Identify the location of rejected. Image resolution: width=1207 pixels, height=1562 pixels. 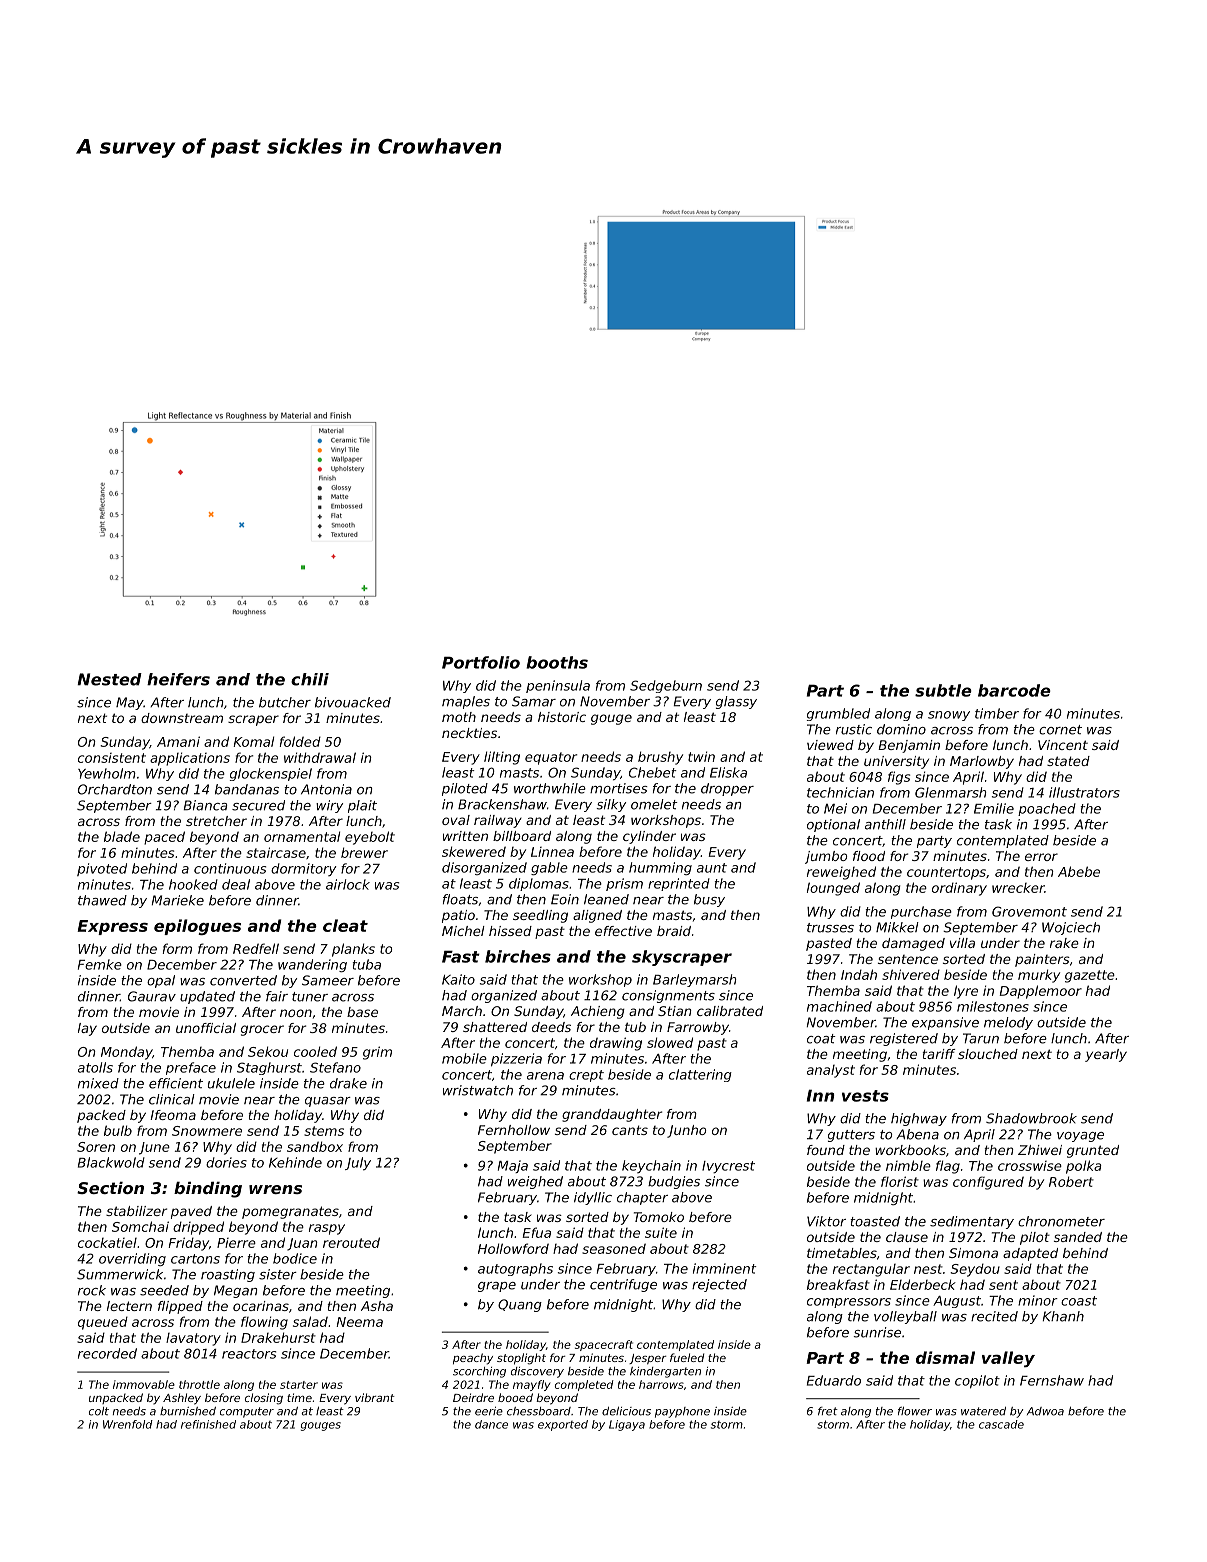
(719, 1285).
